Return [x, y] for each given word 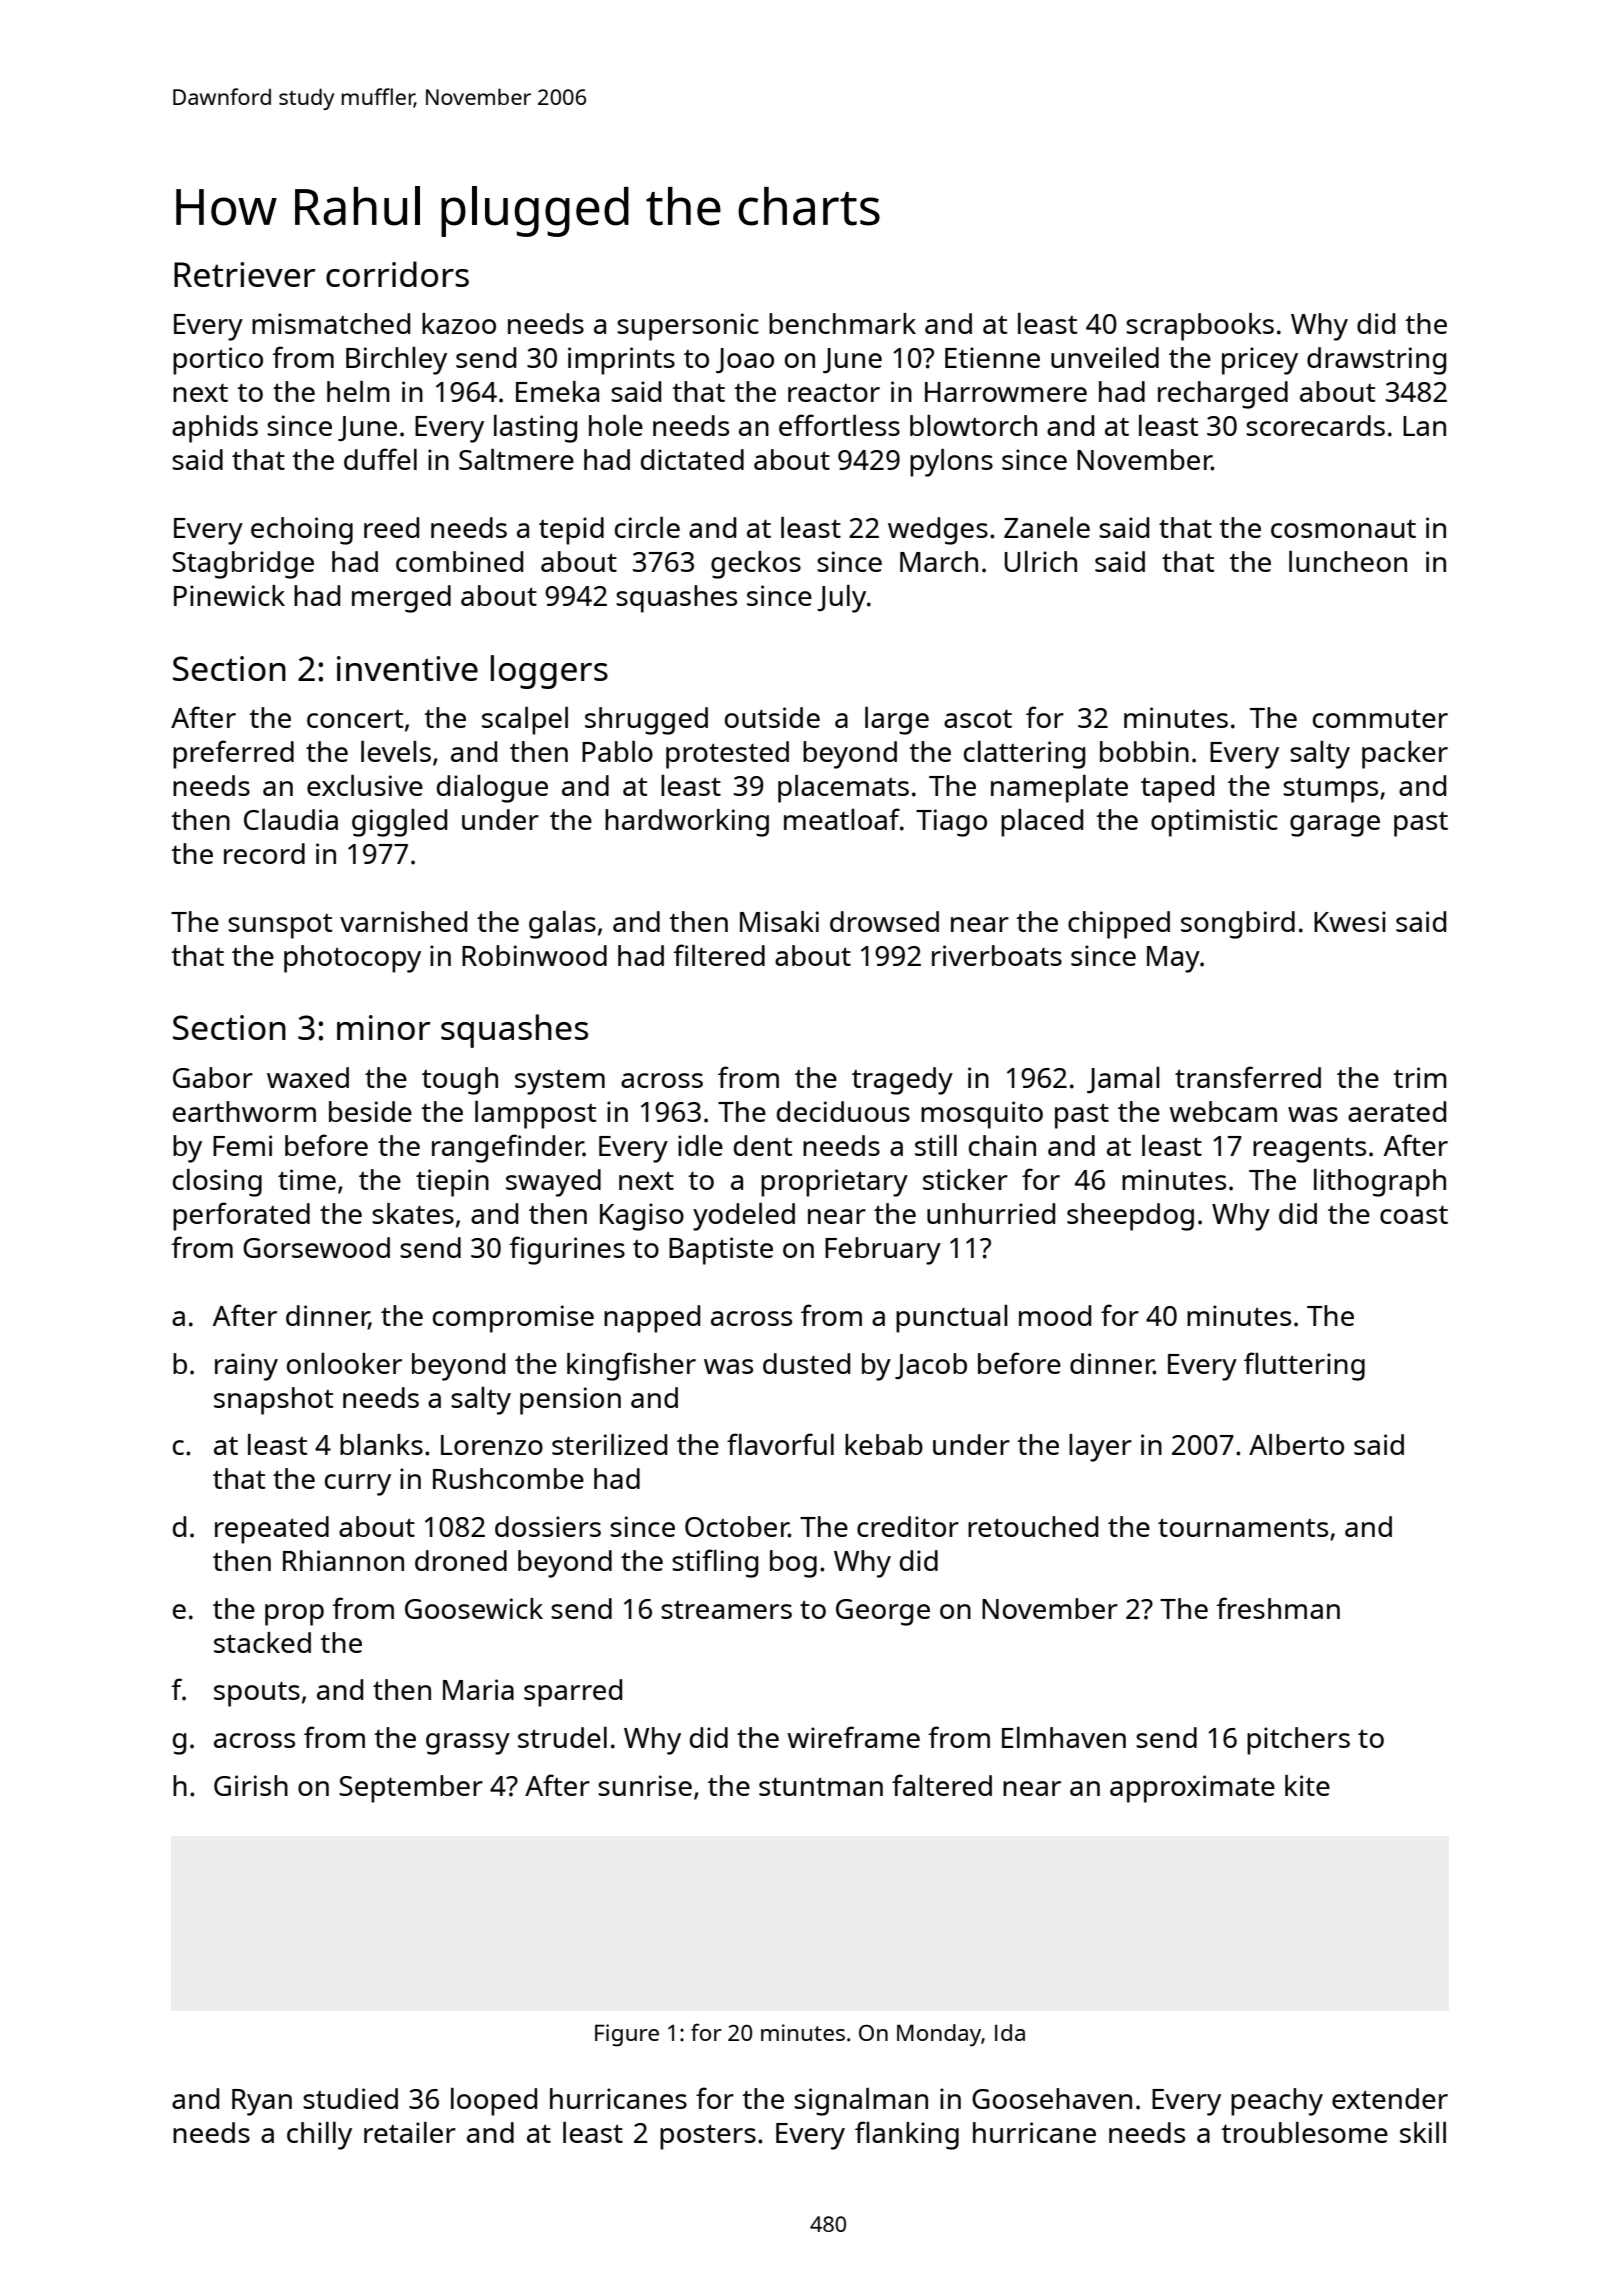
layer [1100, 1448]
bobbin [1144, 751]
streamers [726, 1610]
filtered [719, 955]
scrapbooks [1200, 327]
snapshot [273, 1401]
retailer [410, 2132]
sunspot [280, 926]
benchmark [842, 323]
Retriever [244, 274]
